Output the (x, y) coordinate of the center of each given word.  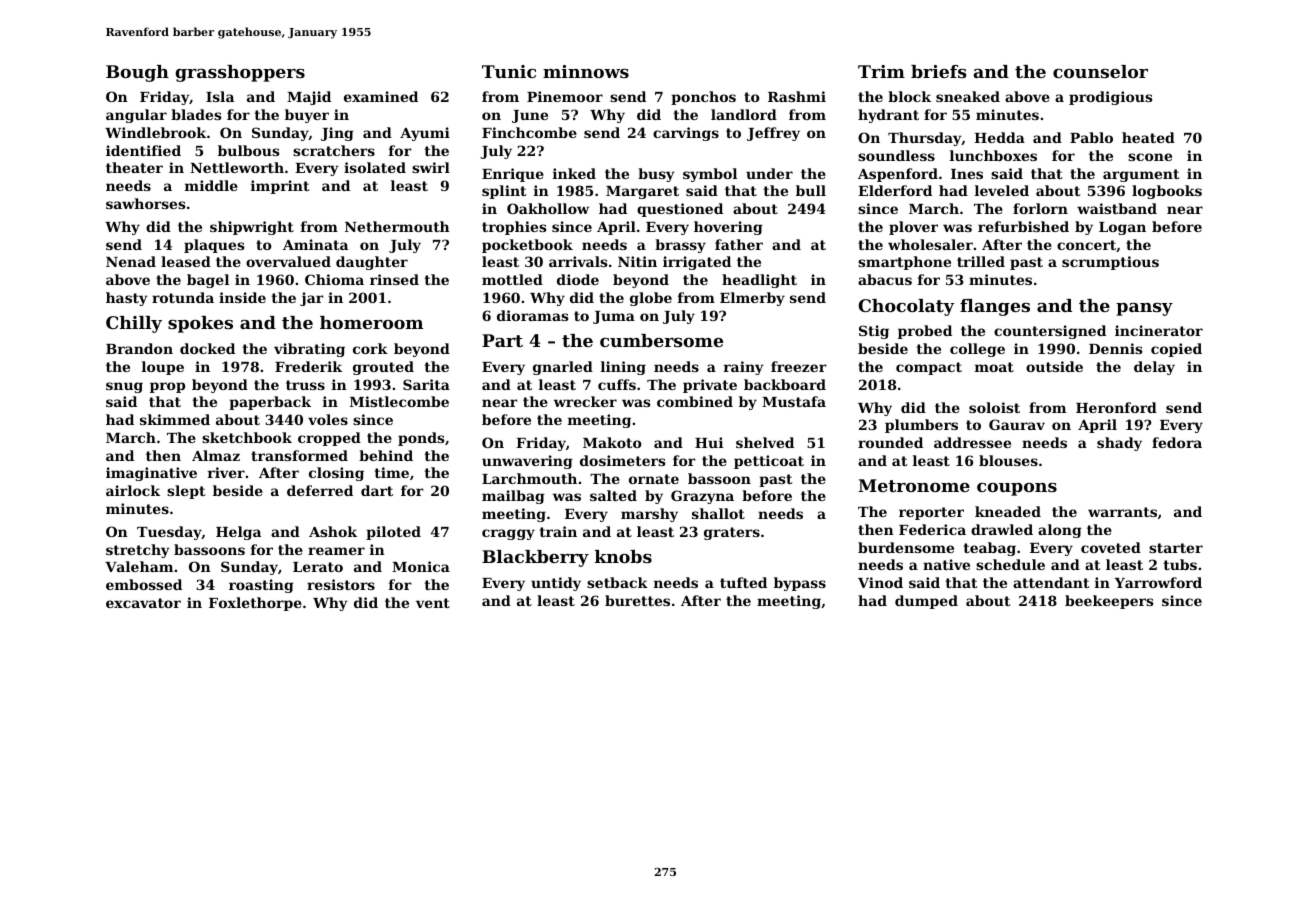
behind (386, 455)
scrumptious (1110, 263)
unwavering (527, 462)
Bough (137, 73)
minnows (586, 71)
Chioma (334, 279)
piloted (393, 533)
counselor (1100, 71)
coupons (1017, 489)
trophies (514, 228)
